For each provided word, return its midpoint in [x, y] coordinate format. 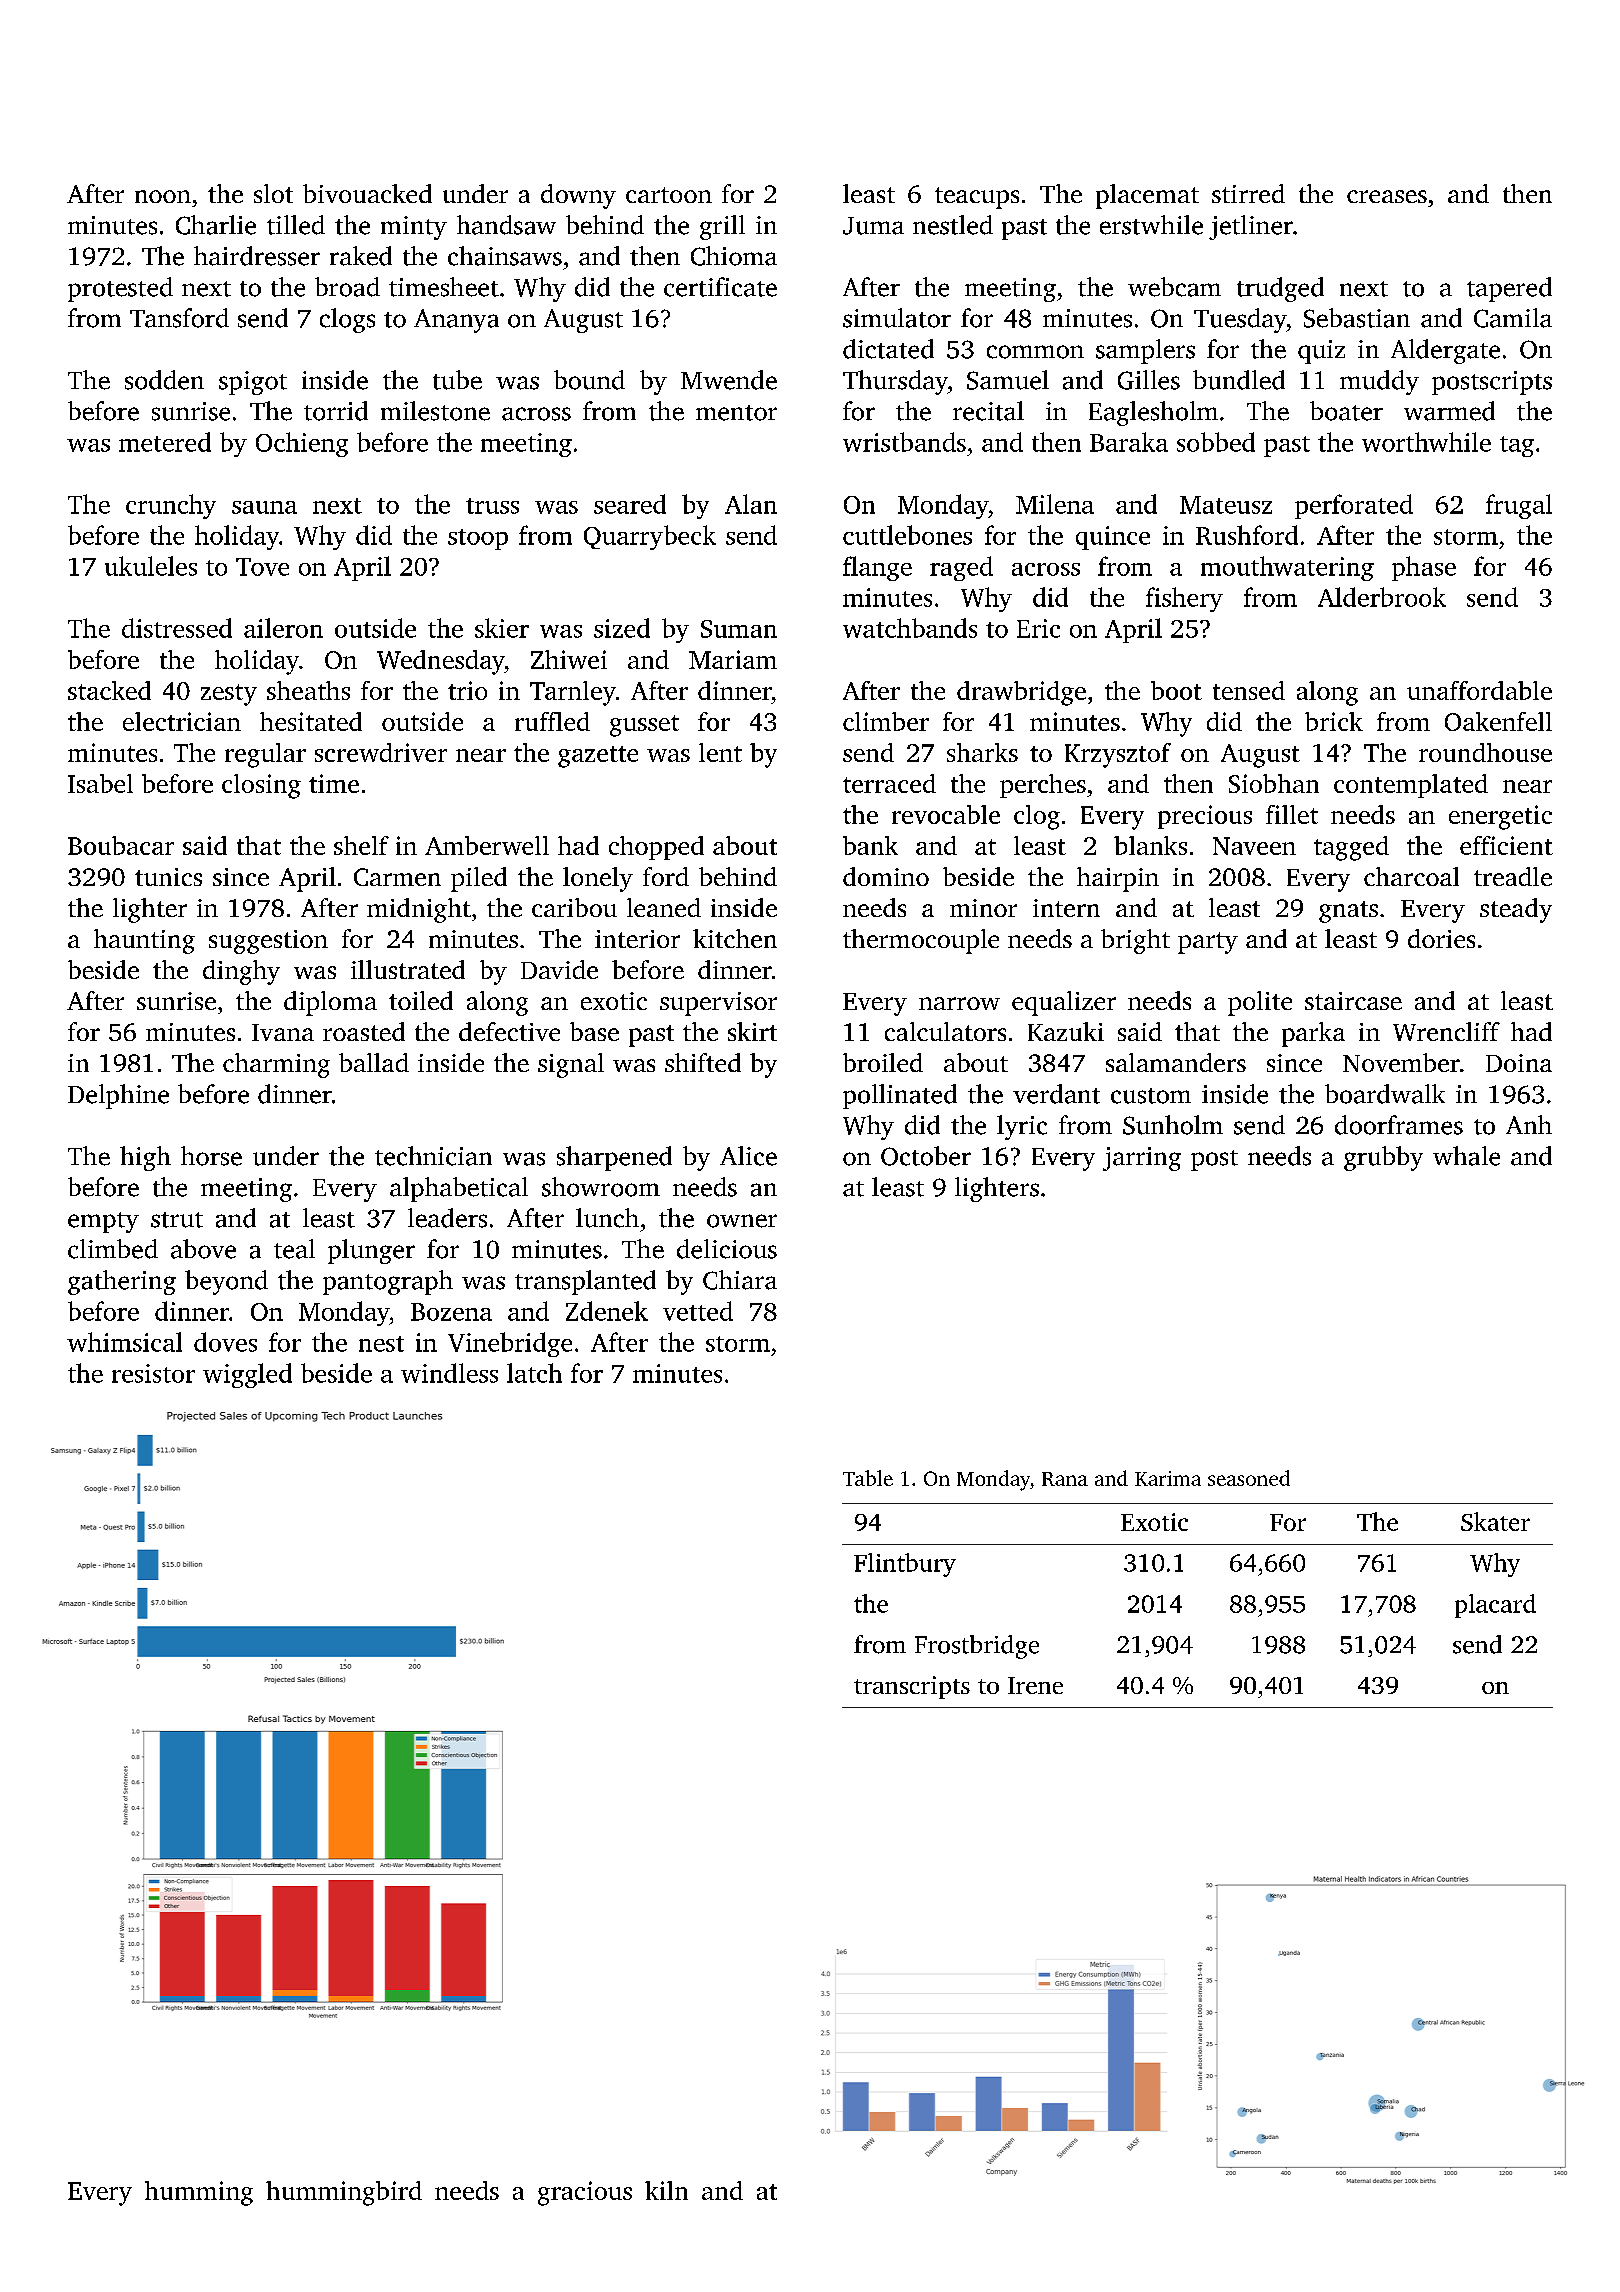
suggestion [268, 942]
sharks [982, 752]
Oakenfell [1498, 721]
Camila [1513, 318]
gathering [122, 1282]
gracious [585, 2193]
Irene [1035, 1685]
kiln [666, 2190]
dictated [888, 349]
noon [163, 196]
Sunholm [1173, 1125]
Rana [1065, 1479]
